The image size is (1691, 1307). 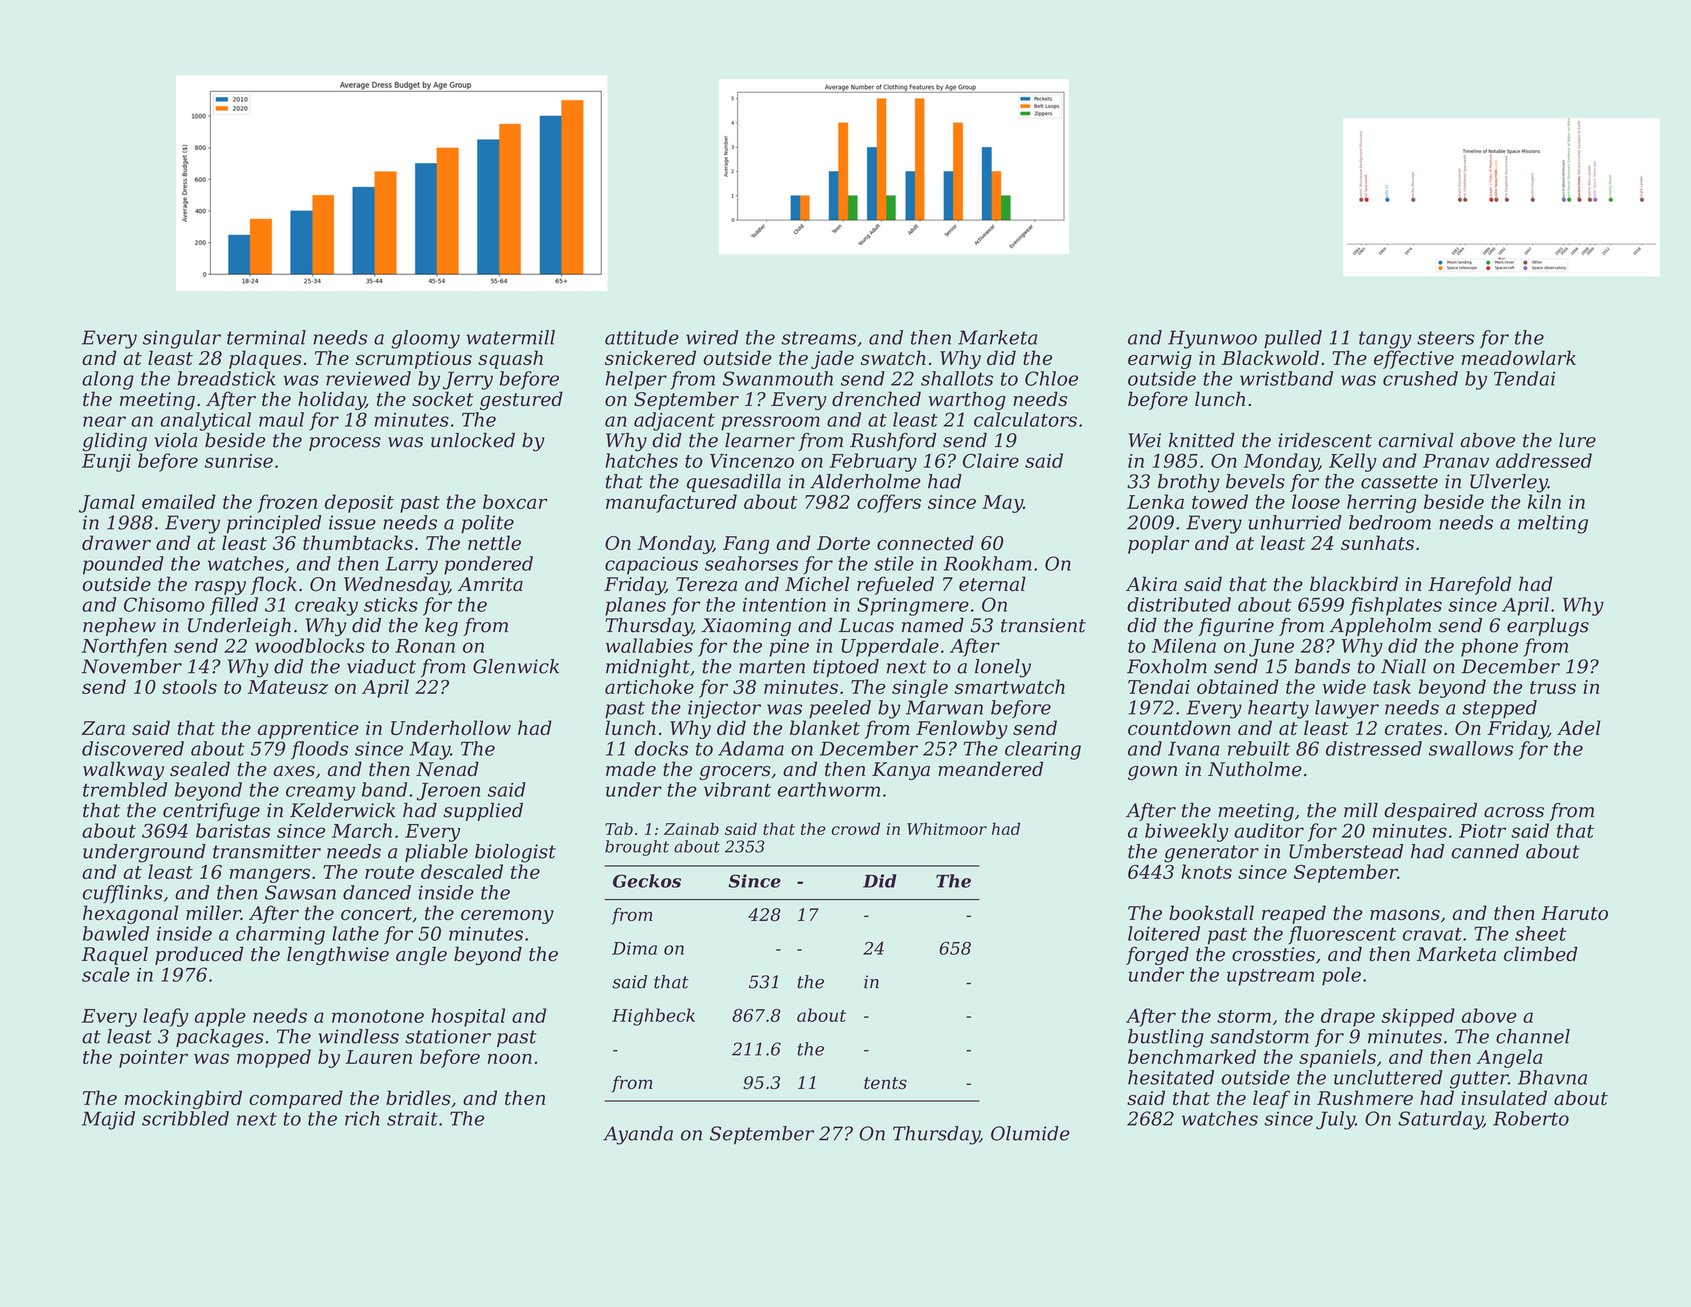 I want to click on cufflinks, so click(x=123, y=894).
